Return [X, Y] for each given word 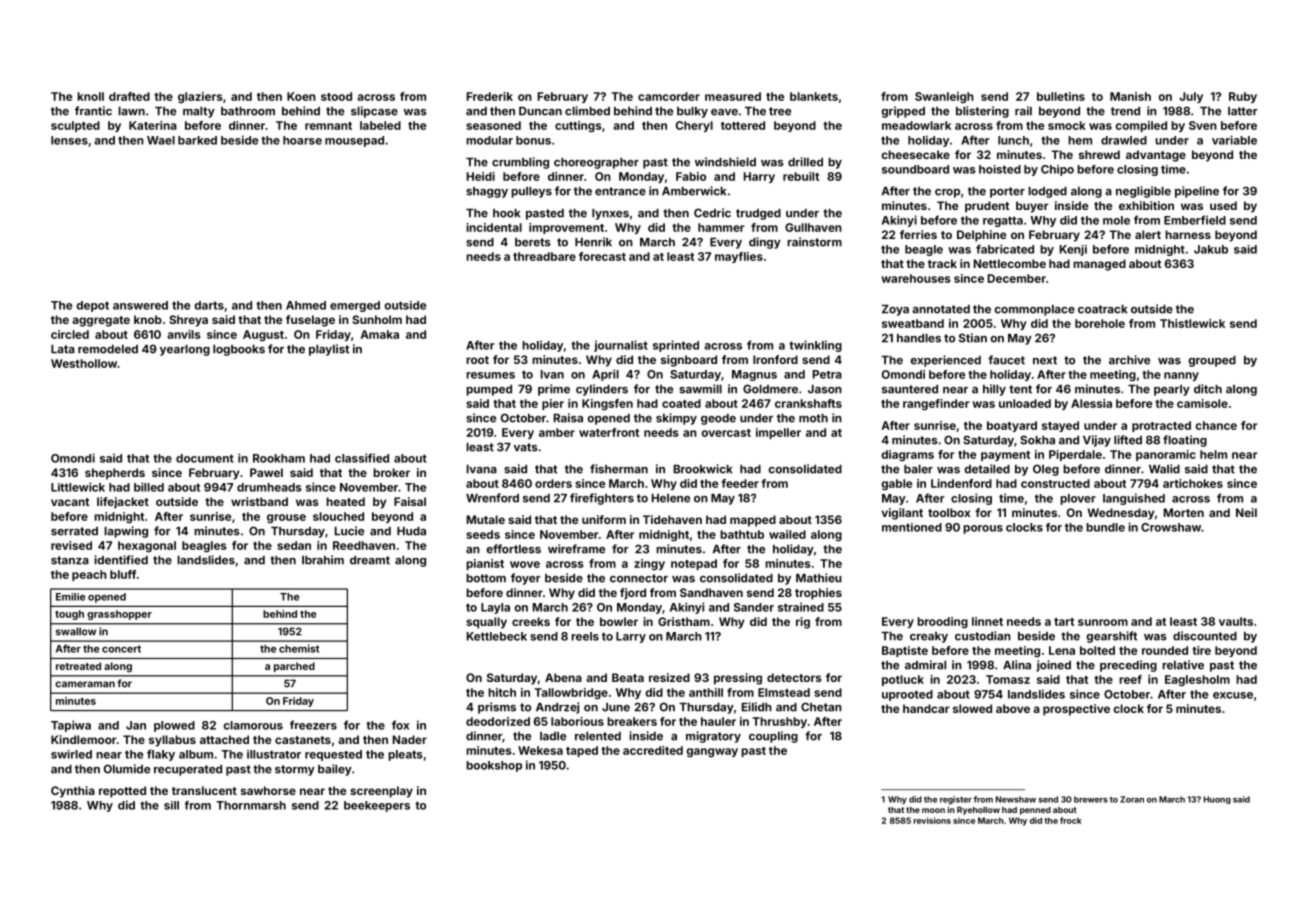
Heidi [481, 176]
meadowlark [916, 125]
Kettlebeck [497, 636]
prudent [987, 207]
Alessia [1091, 403]
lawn [131, 111]
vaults [1236, 621]
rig [803, 623]
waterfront [609, 432]
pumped [489, 390]
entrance [620, 191]
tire [1201, 650]
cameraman [85, 684]
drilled [805, 162]
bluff [123, 574]
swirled [71, 754]
